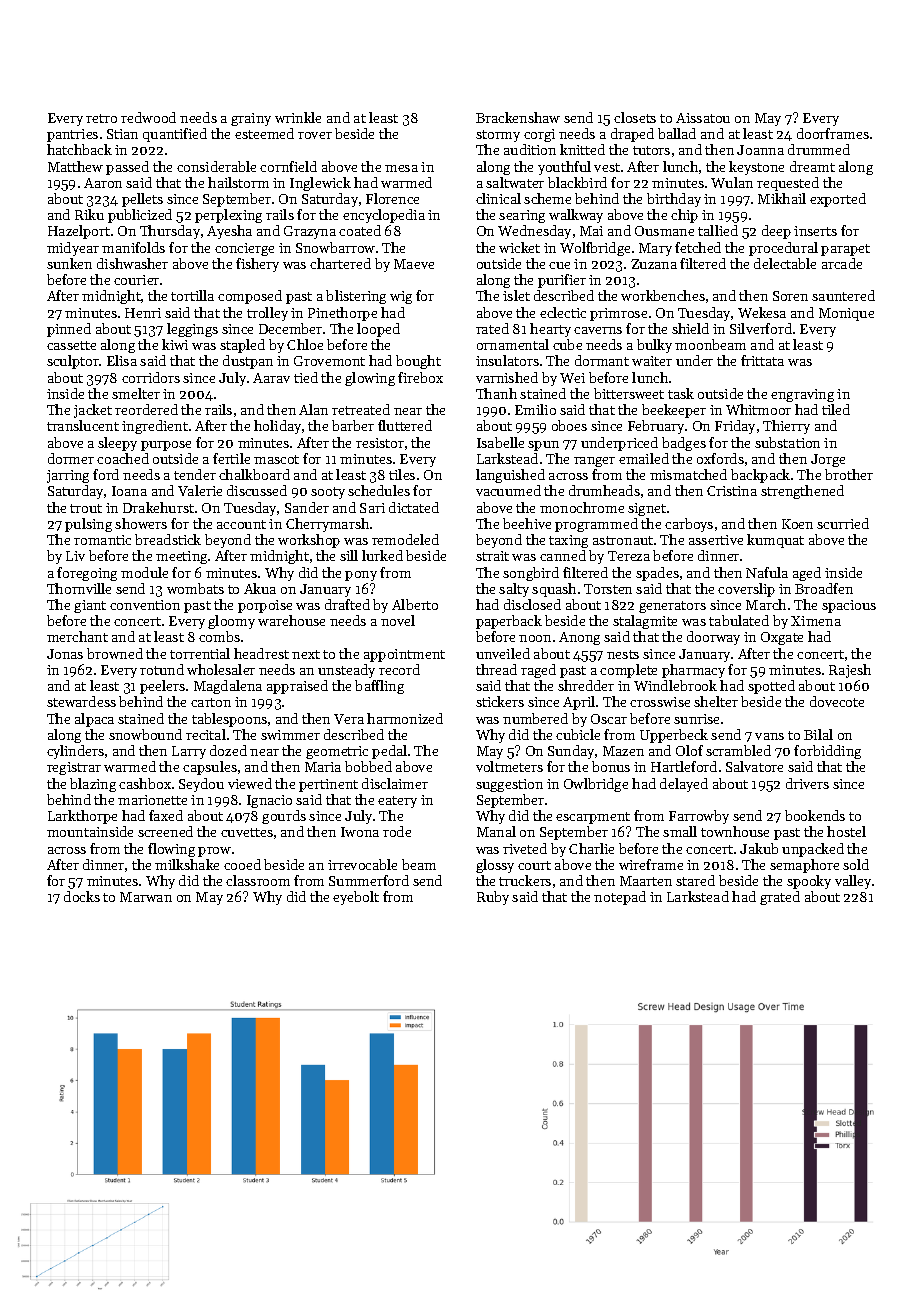 The width and height of the document is (924, 1308). Describe the element at coordinates (493, 898) in the document. I see `Ruby` at that location.
